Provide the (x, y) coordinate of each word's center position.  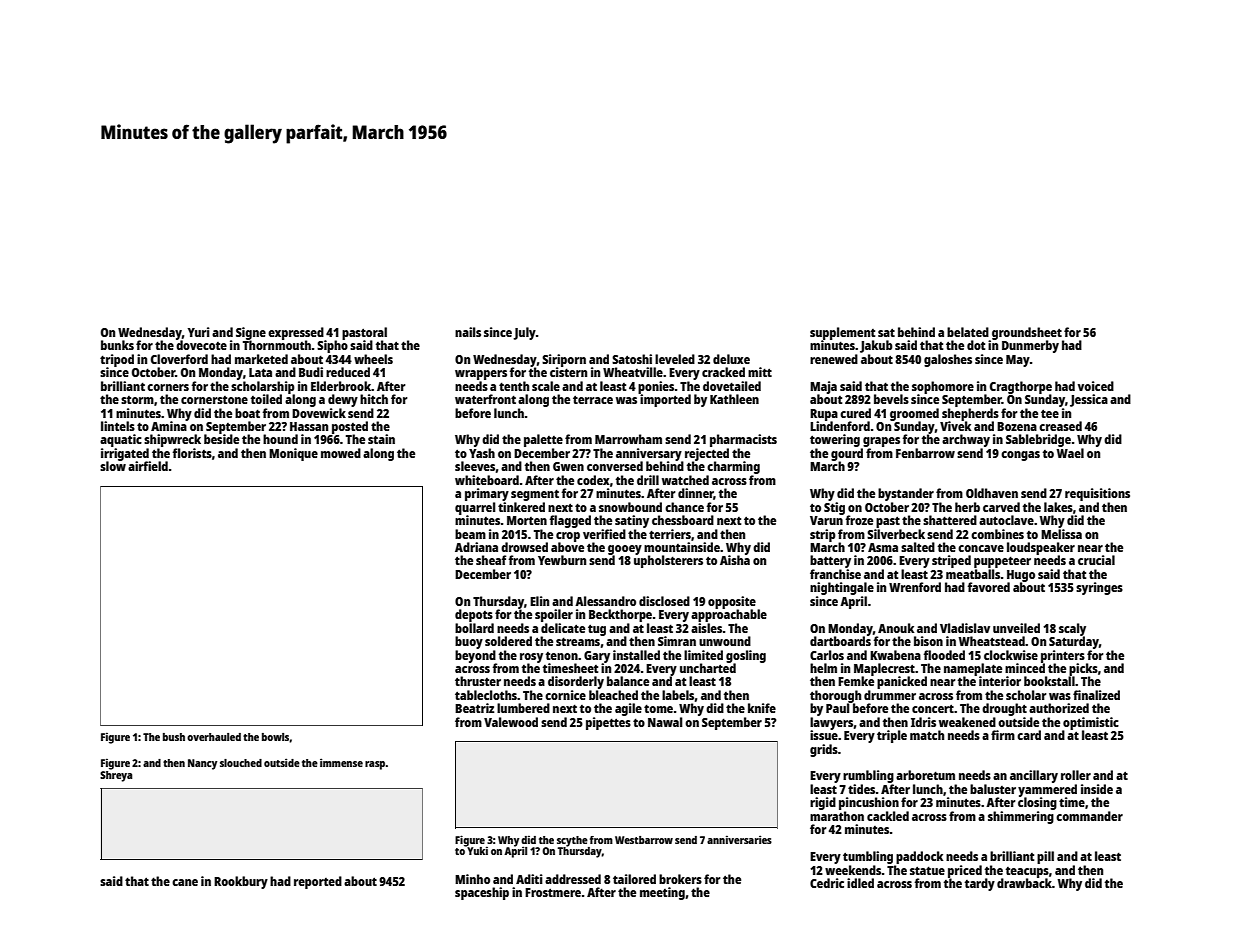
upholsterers (668, 561)
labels (678, 695)
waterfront (485, 399)
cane (185, 882)
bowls (275, 737)
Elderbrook (341, 386)
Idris (923, 722)
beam (470, 534)
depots (474, 615)
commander (1089, 816)
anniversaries (739, 839)
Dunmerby (1030, 346)
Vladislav (965, 628)
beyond (475, 656)
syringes (1099, 588)
